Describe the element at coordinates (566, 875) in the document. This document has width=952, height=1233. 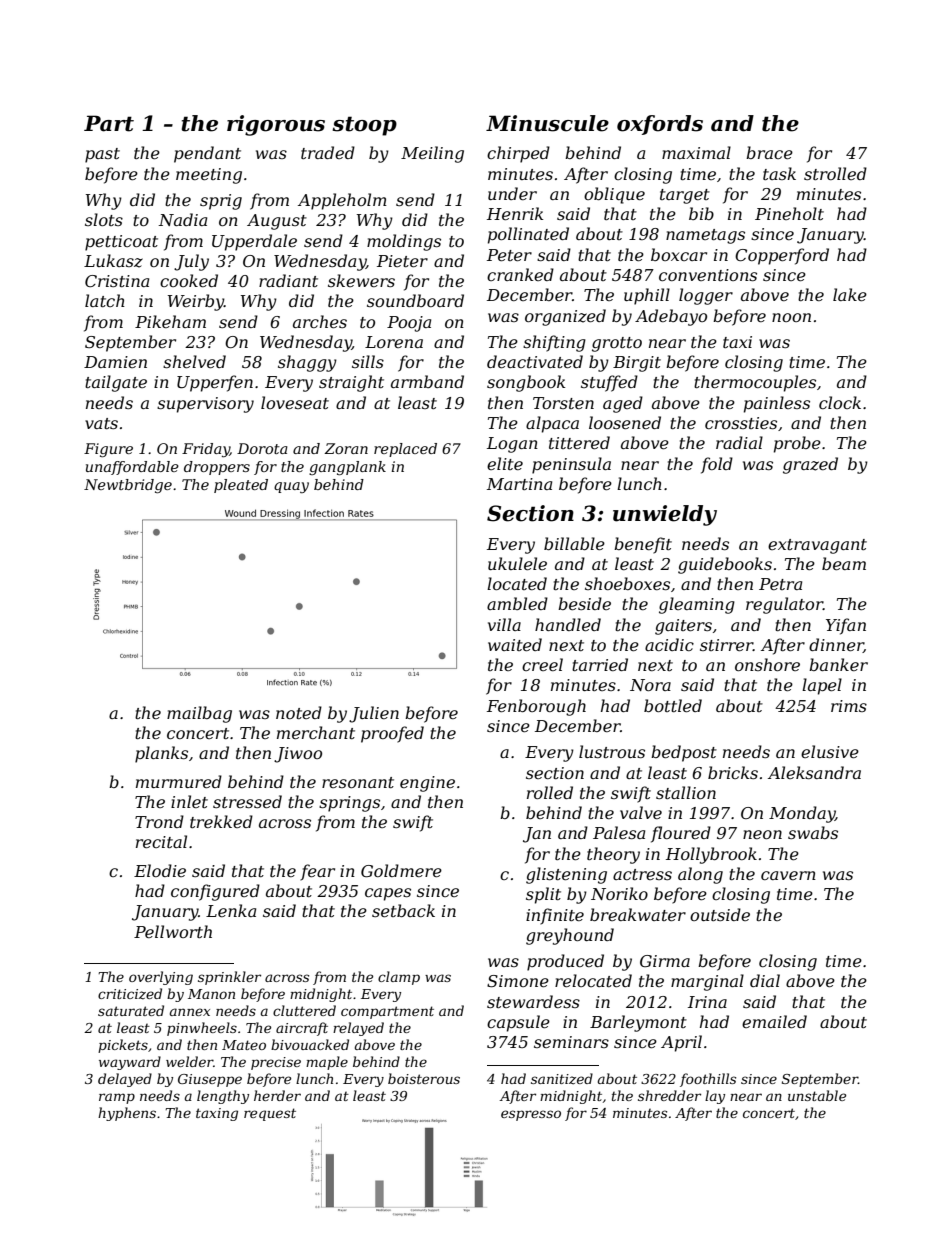
I see `glistening` at that location.
